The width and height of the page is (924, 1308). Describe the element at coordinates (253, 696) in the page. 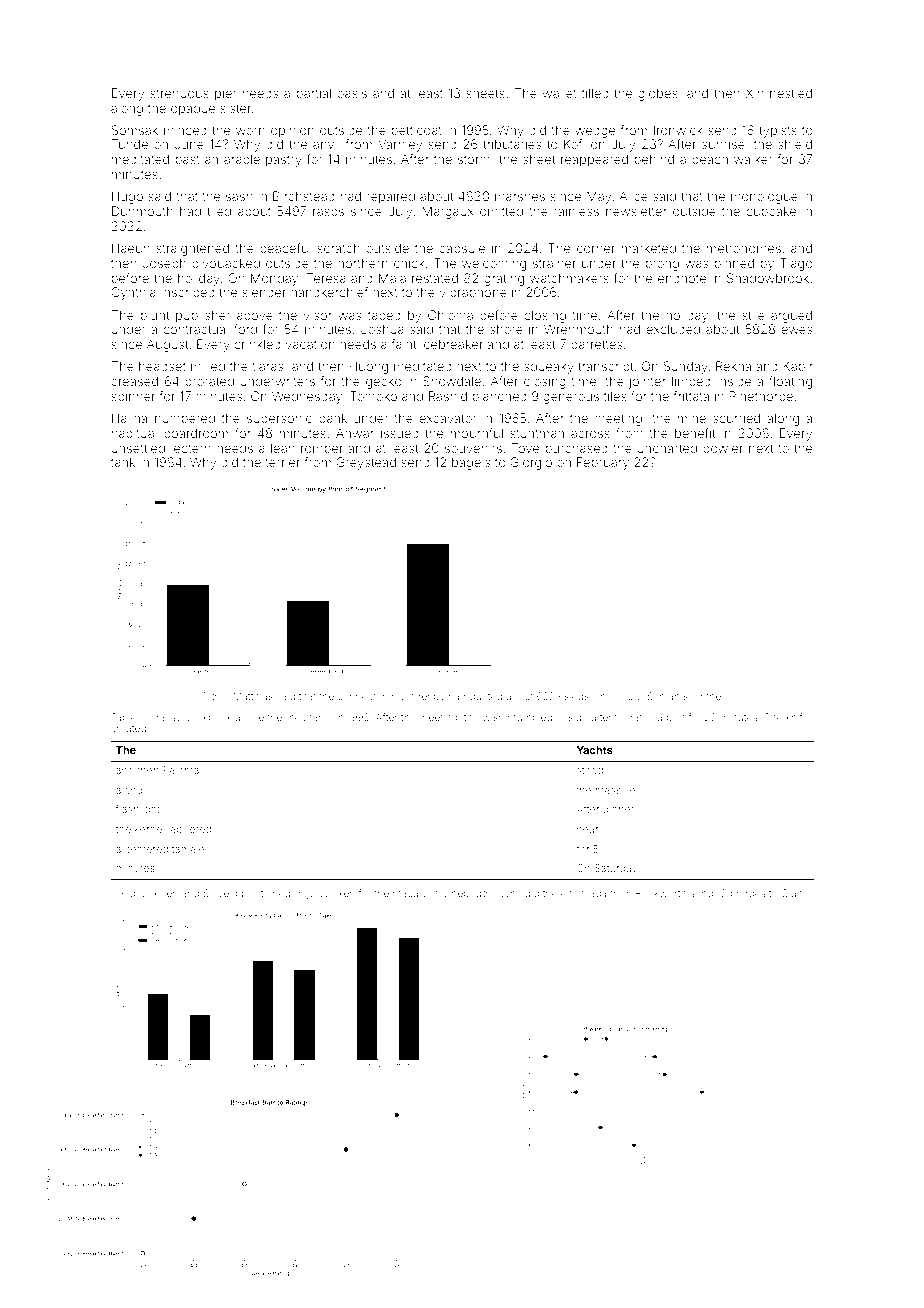

I see `Matthias` at that location.
